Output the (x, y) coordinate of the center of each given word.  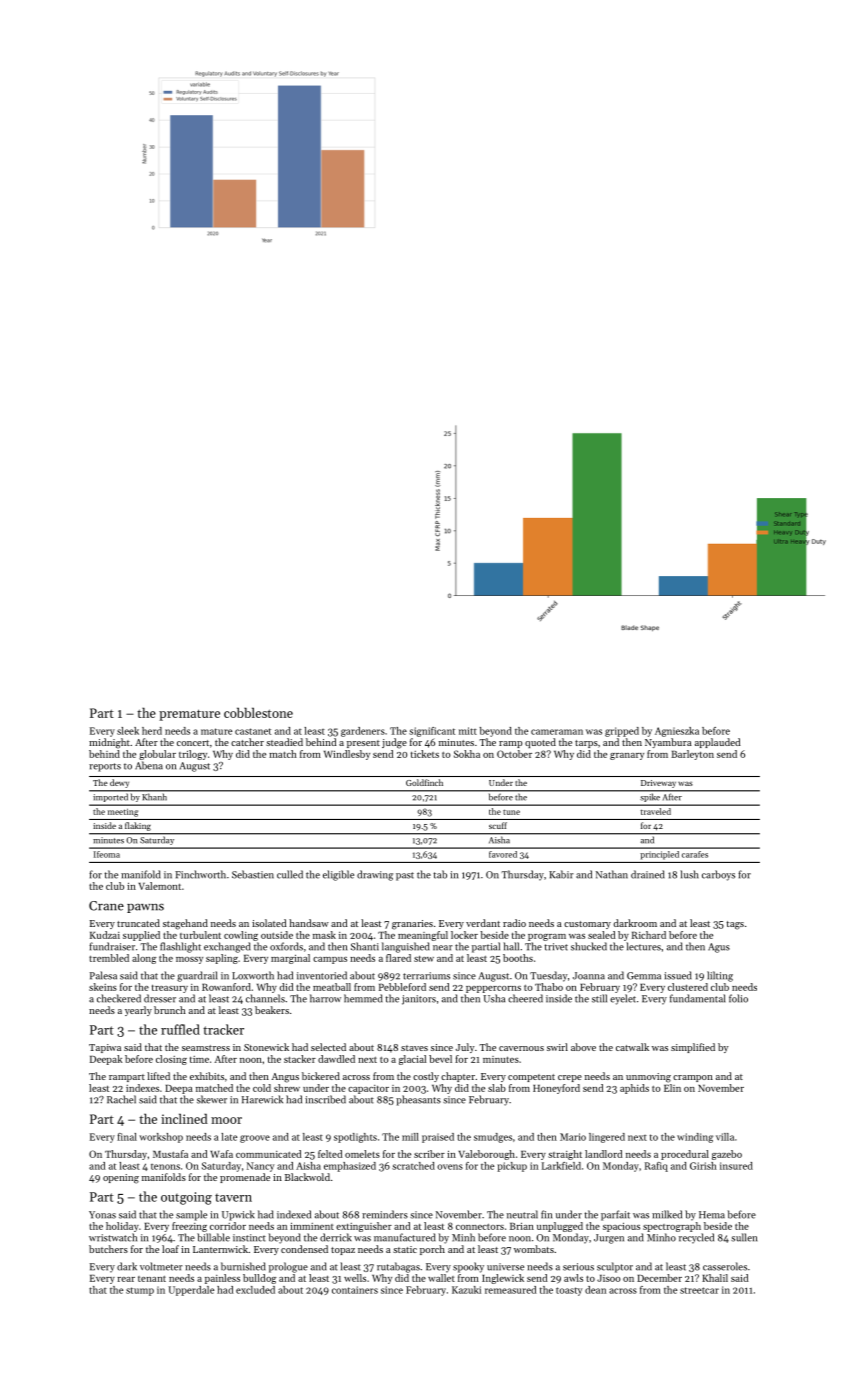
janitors (419, 1000)
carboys (718, 875)
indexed (294, 1214)
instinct (249, 1238)
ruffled (180, 1029)
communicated (268, 1154)
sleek (128, 731)
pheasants (418, 1100)
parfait (615, 1215)
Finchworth (200, 874)
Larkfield (561, 1166)
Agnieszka (677, 732)
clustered (688, 987)
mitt (468, 731)
